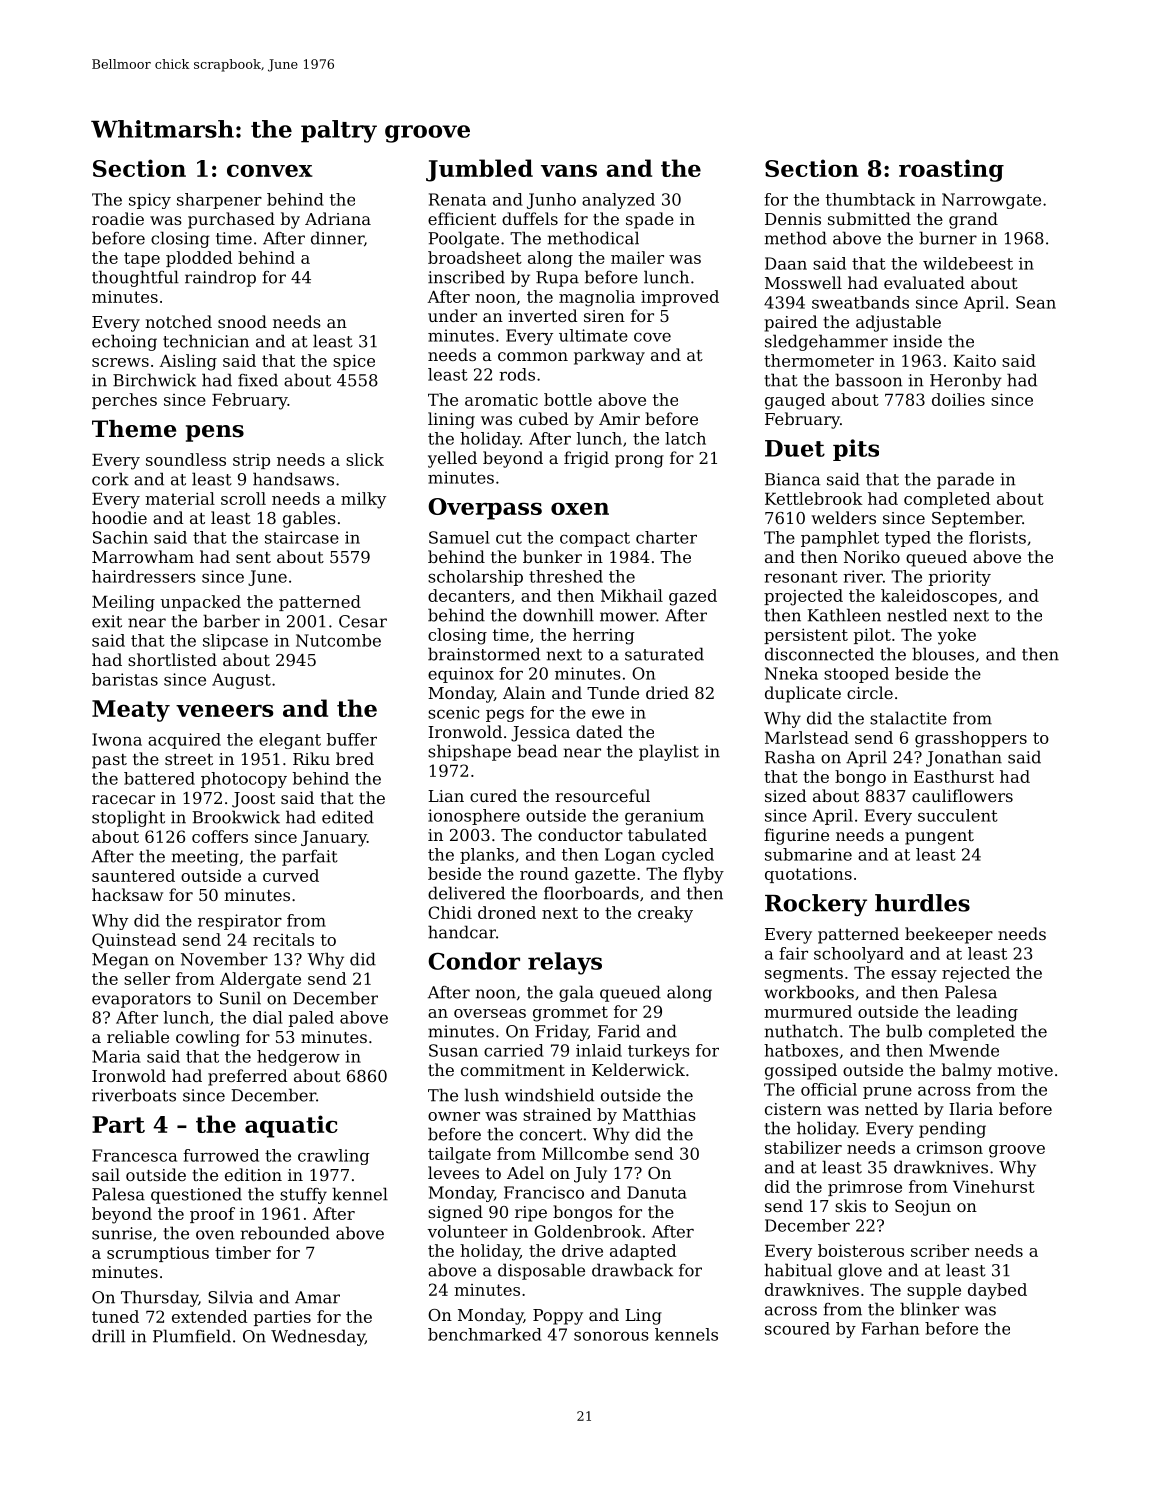  I want to click on ripe, so click(531, 1214).
